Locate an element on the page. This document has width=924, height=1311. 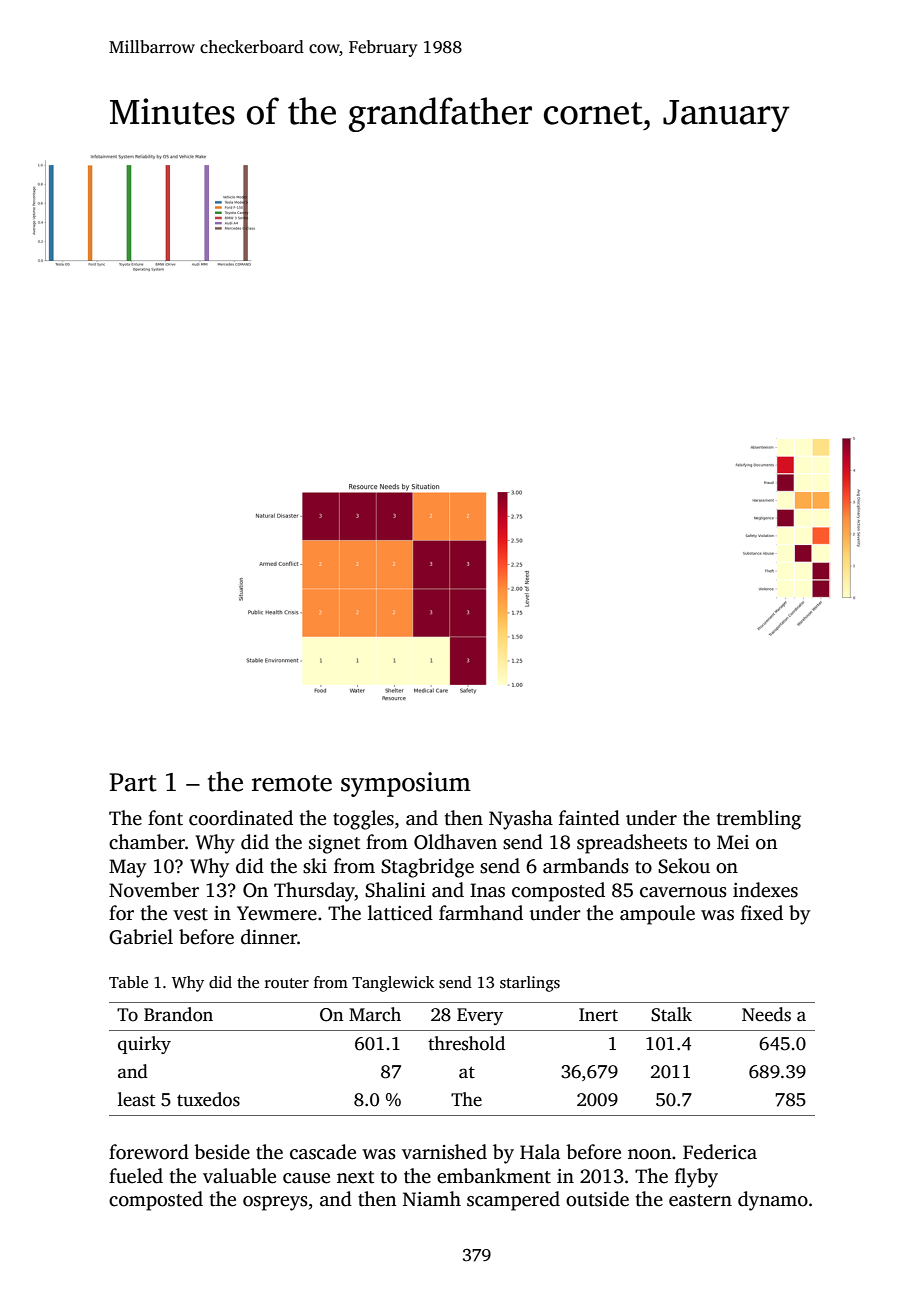
Hala is located at coordinates (540, 1152).
